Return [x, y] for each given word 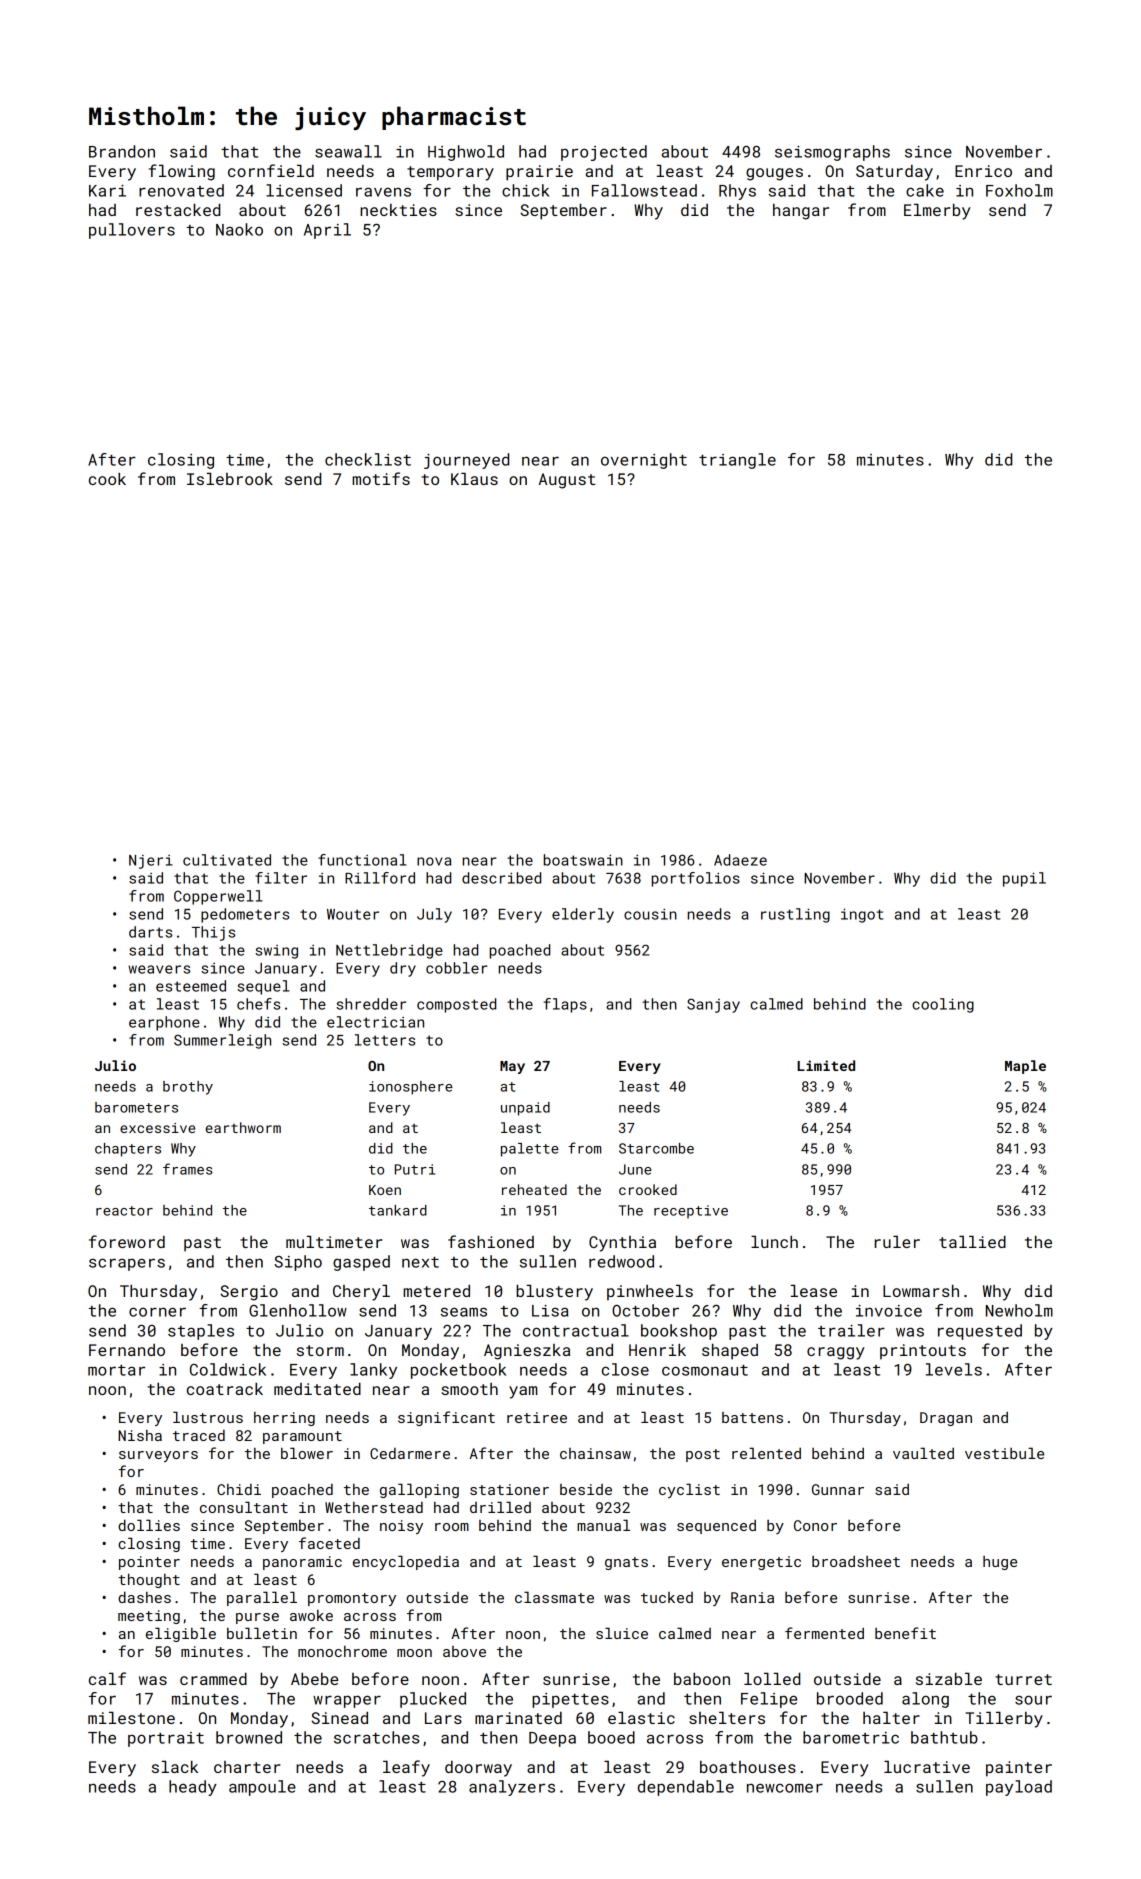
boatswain [583, 860]
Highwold [466, 153]
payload [1019, 1788]
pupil [1024, 879]
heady [193, 1788]
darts [150, 932]
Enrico [983, 171]
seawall [348, 151]
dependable [686, 1788]
